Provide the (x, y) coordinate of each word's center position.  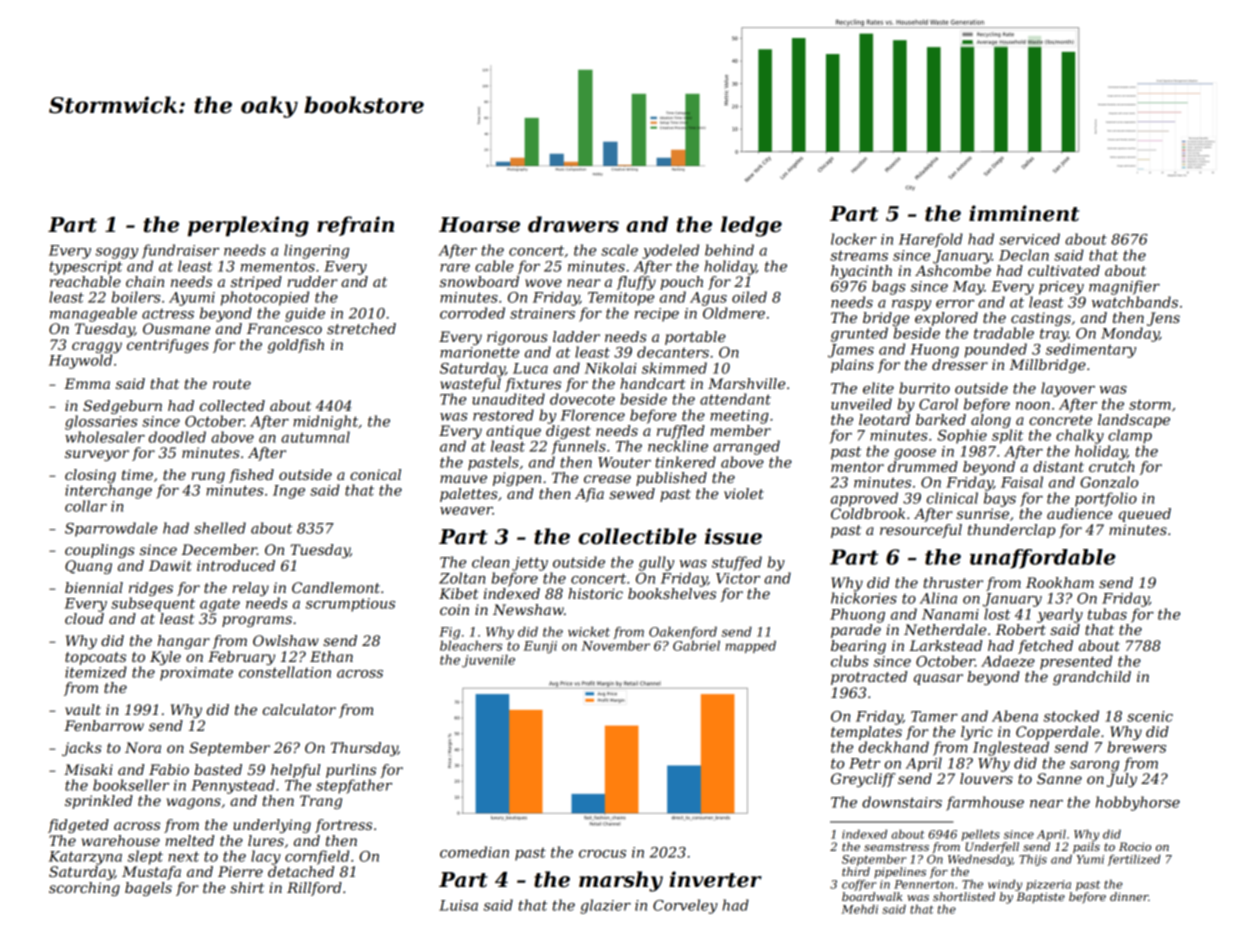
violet (744, 493)
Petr (864, 763)
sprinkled (99, 802)
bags (888, 287)
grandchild (1092, 678)
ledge (751, 226)
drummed (923, 466)
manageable (93, 314)
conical (375, 474)
